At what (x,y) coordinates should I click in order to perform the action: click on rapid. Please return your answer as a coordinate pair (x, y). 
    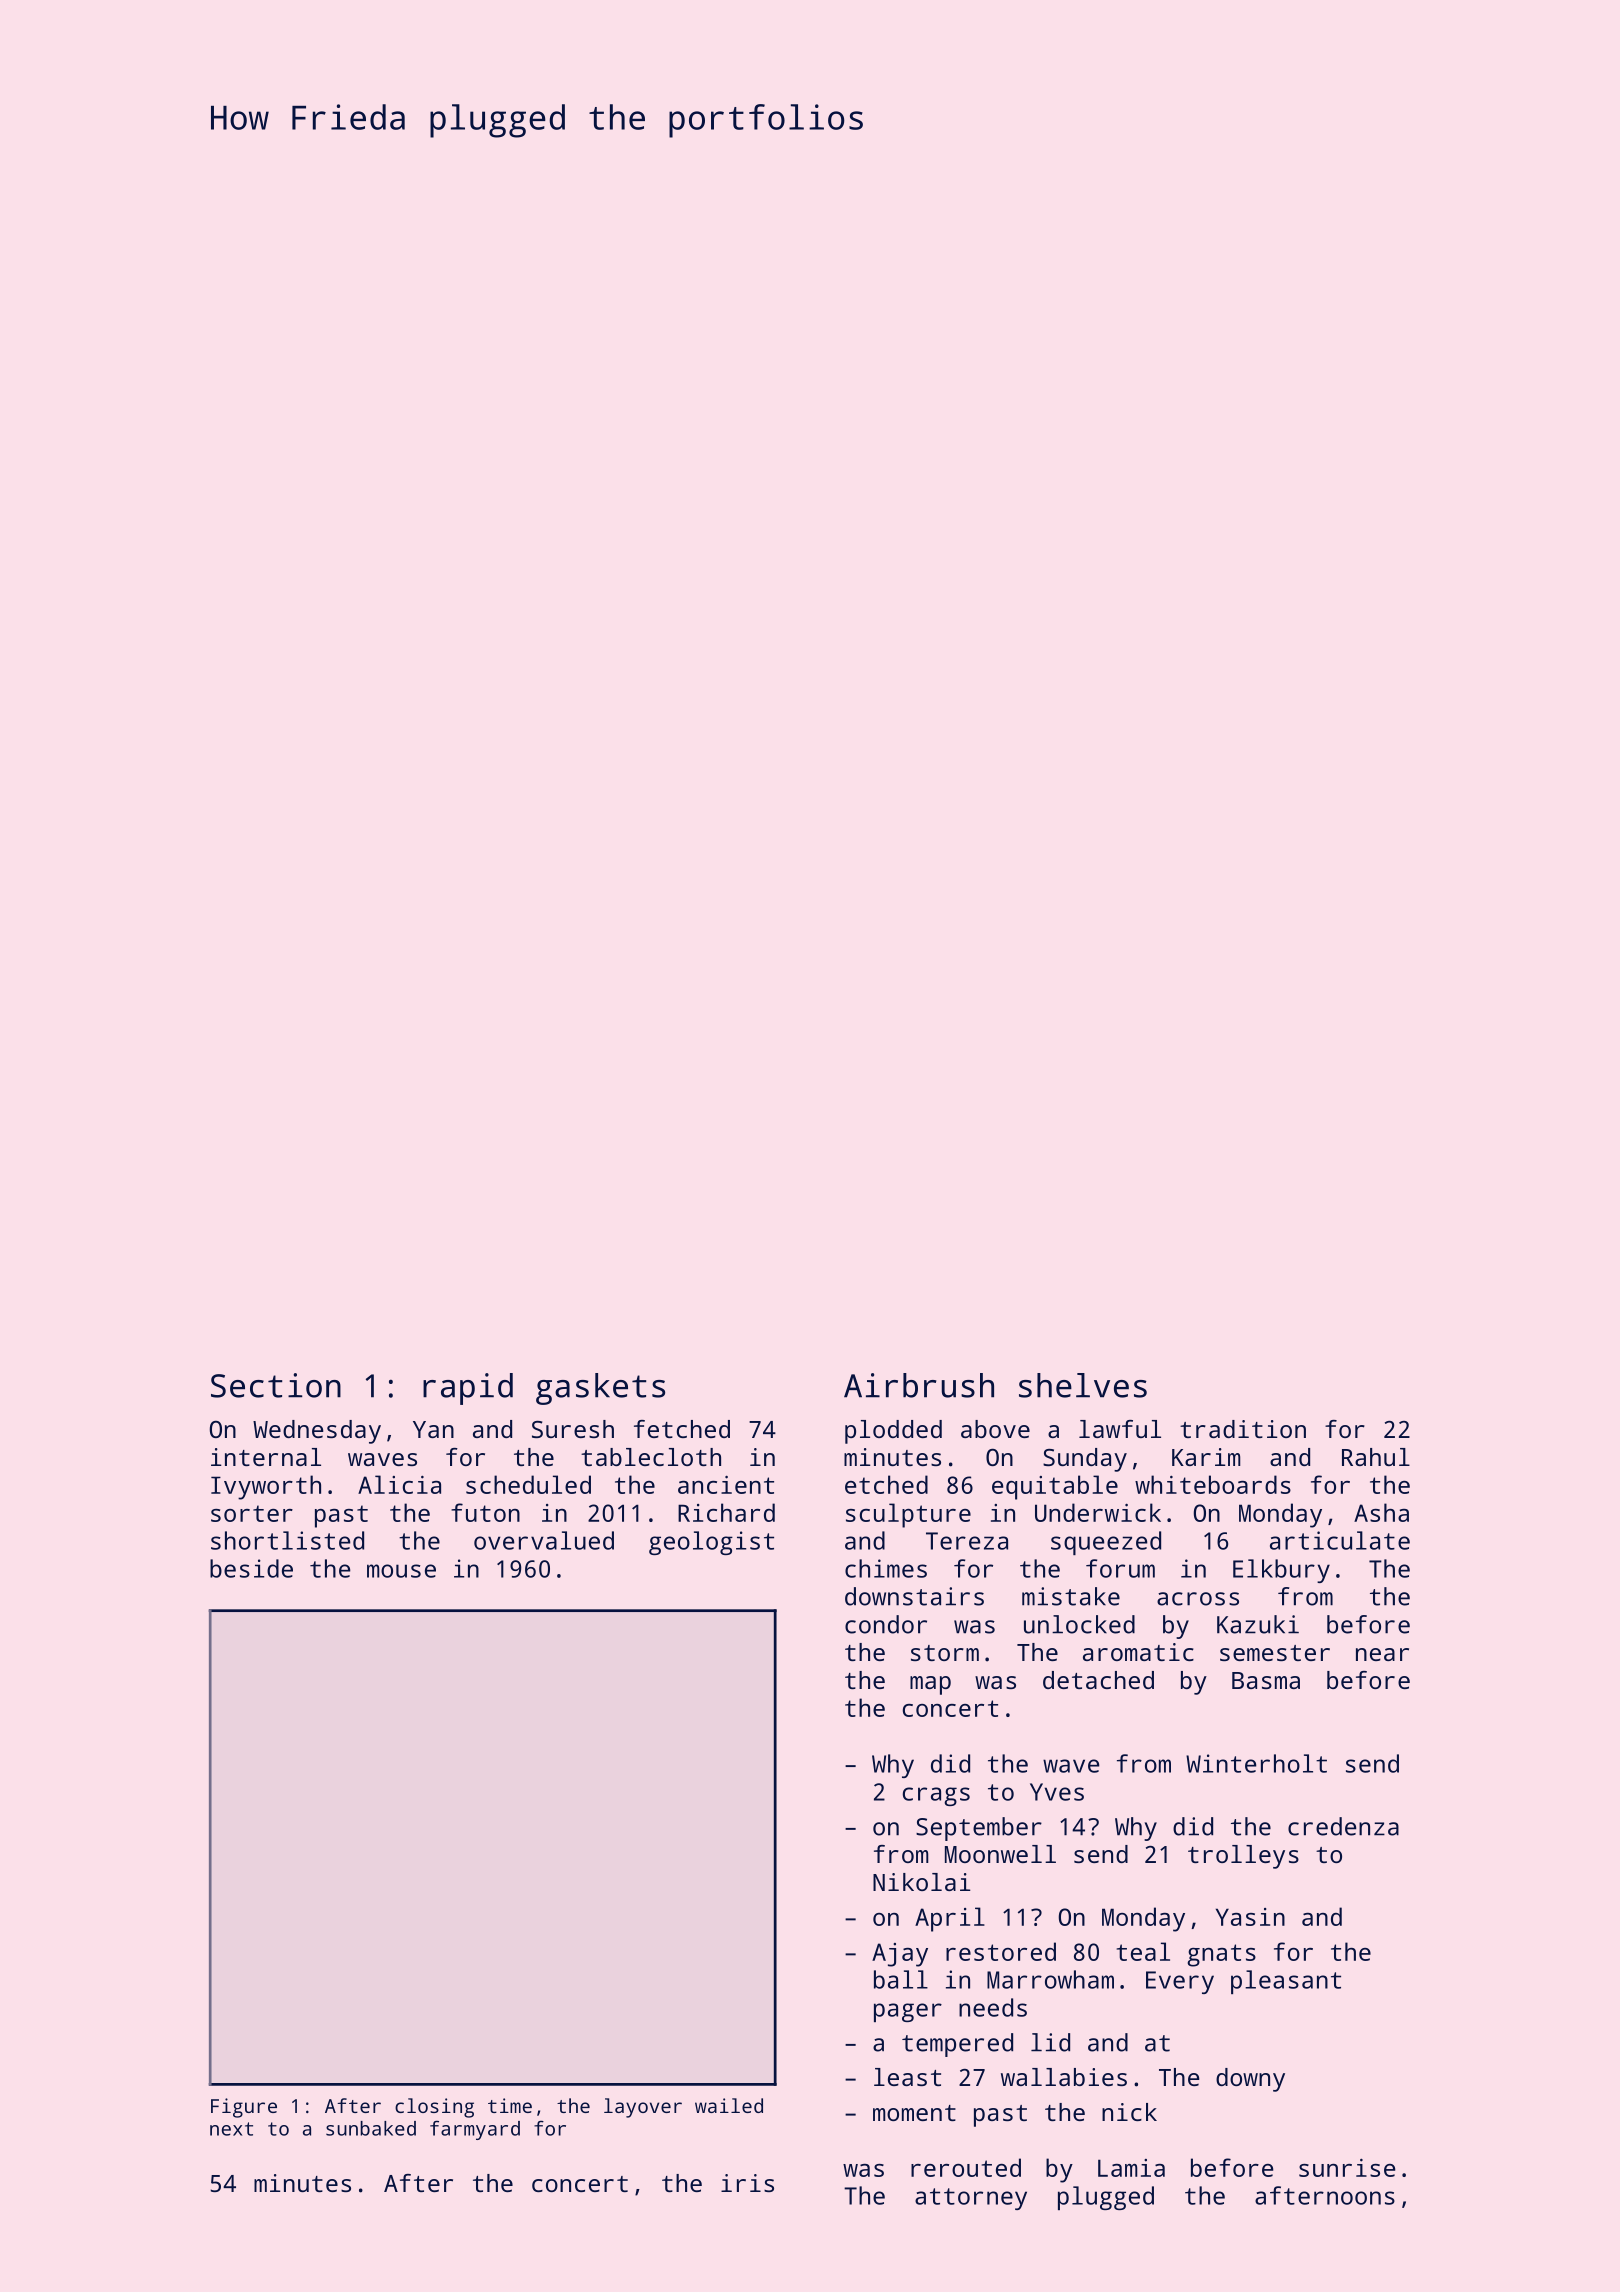
    Looking at the image, I should click on (468, 1389).
